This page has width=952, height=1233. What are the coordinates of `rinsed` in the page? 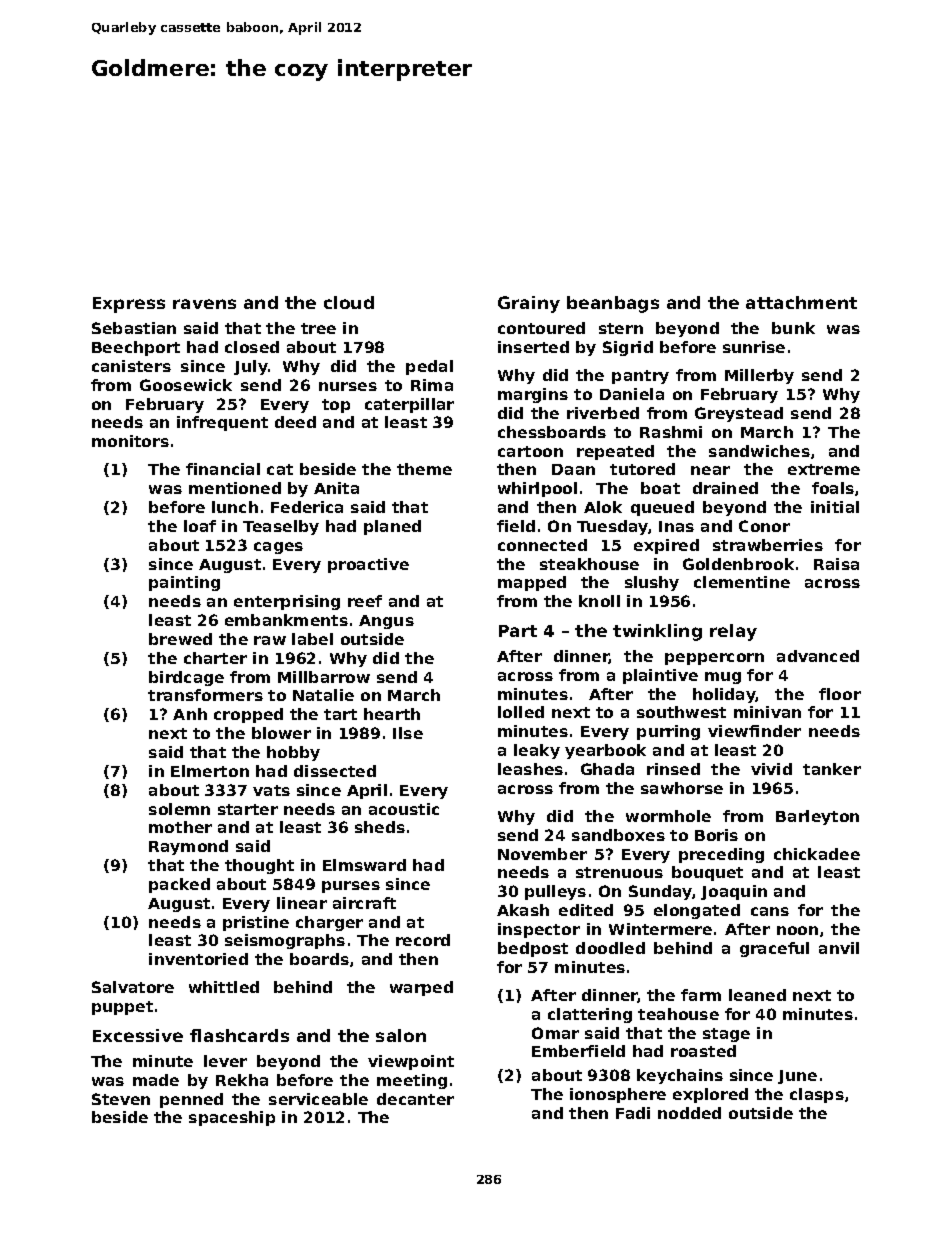 It's located at (673, 769).
